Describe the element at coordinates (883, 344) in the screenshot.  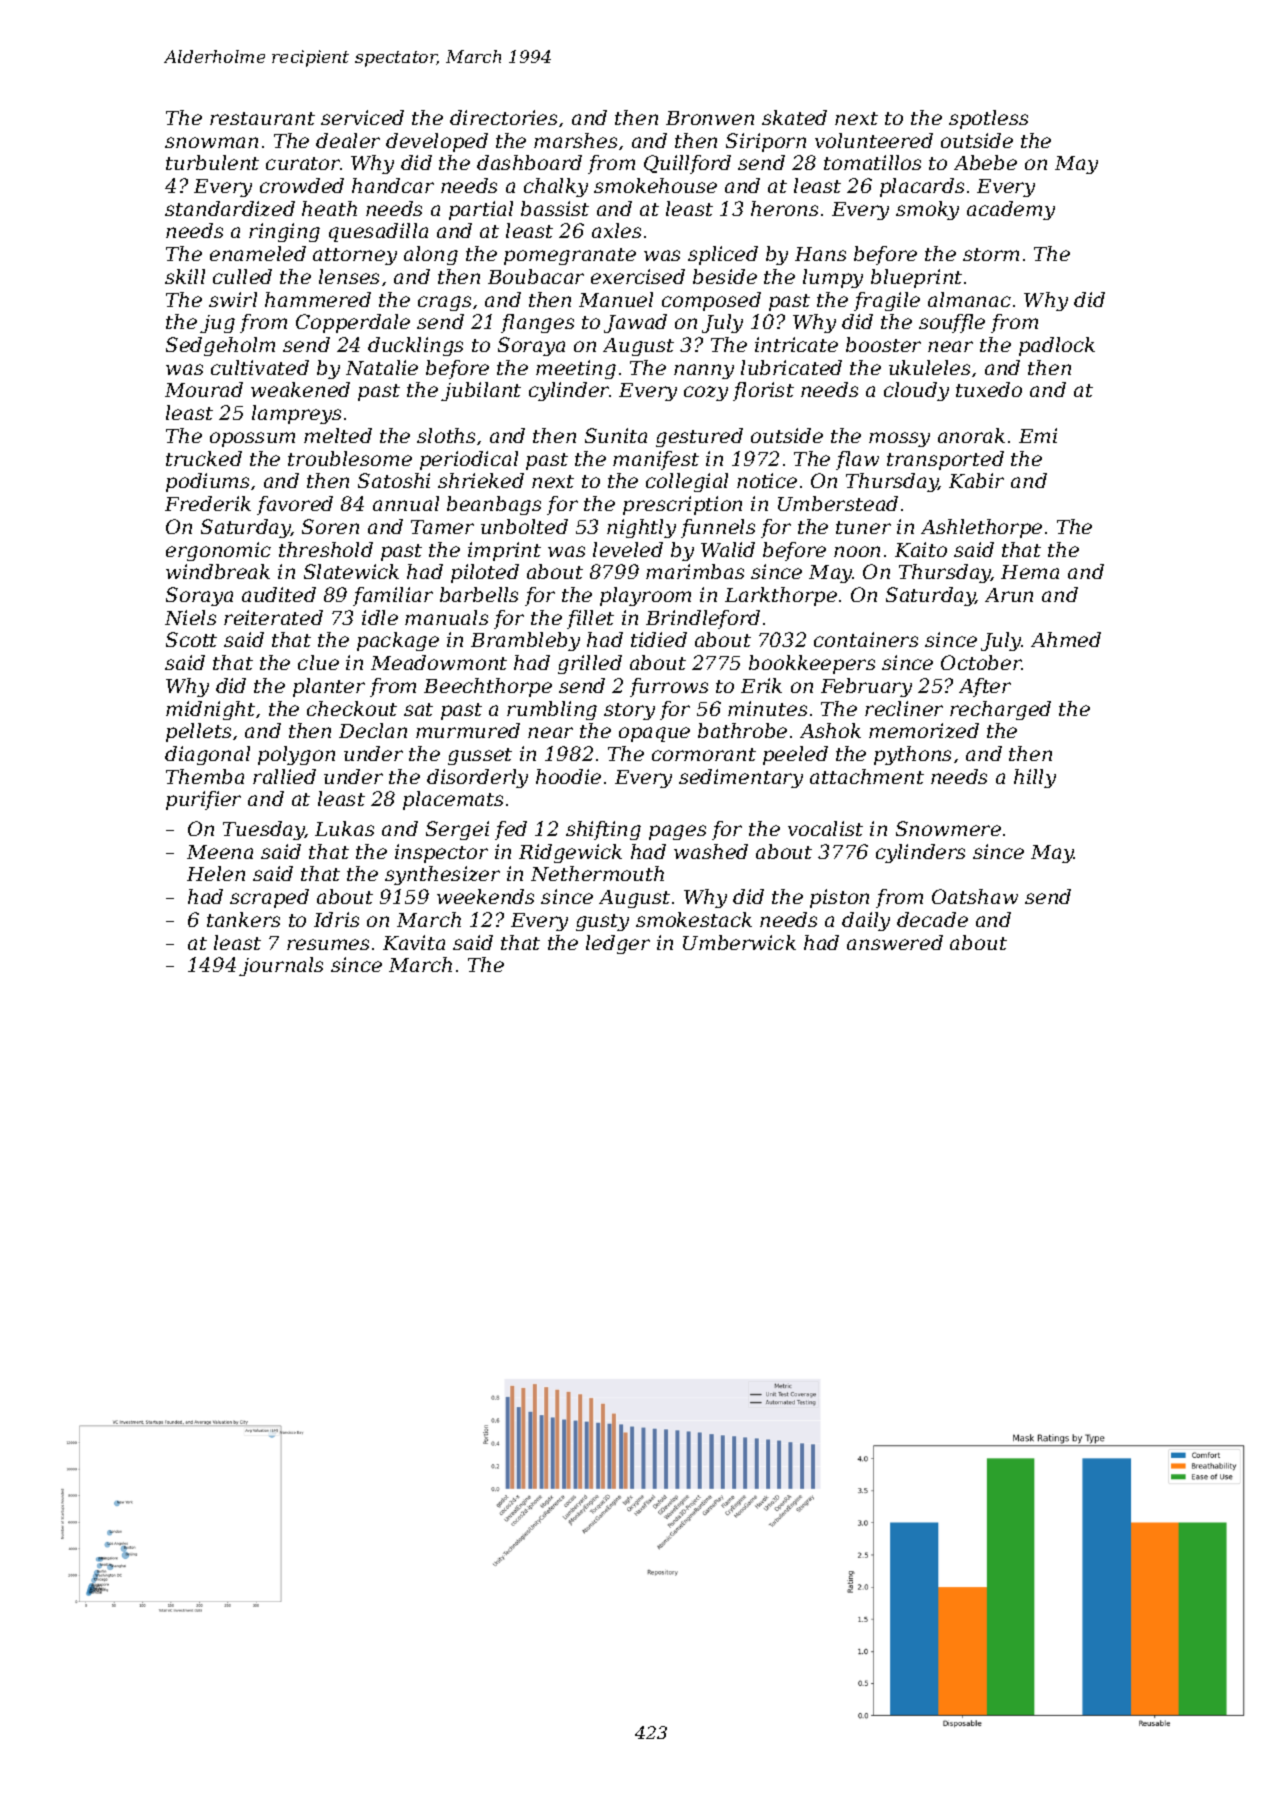
I see `booster` at that location.
